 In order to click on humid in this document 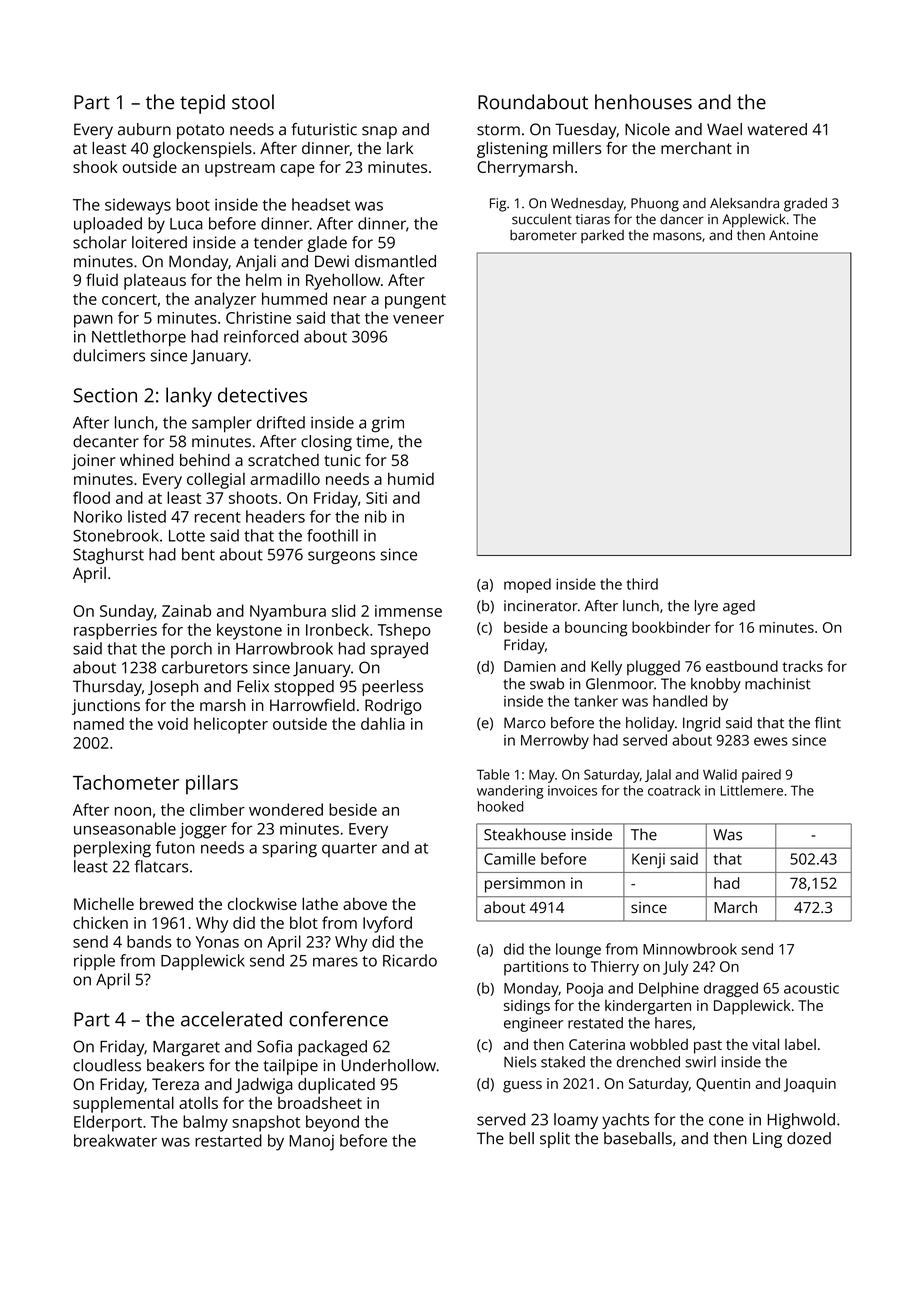, I will do `click(411, 478)`.
